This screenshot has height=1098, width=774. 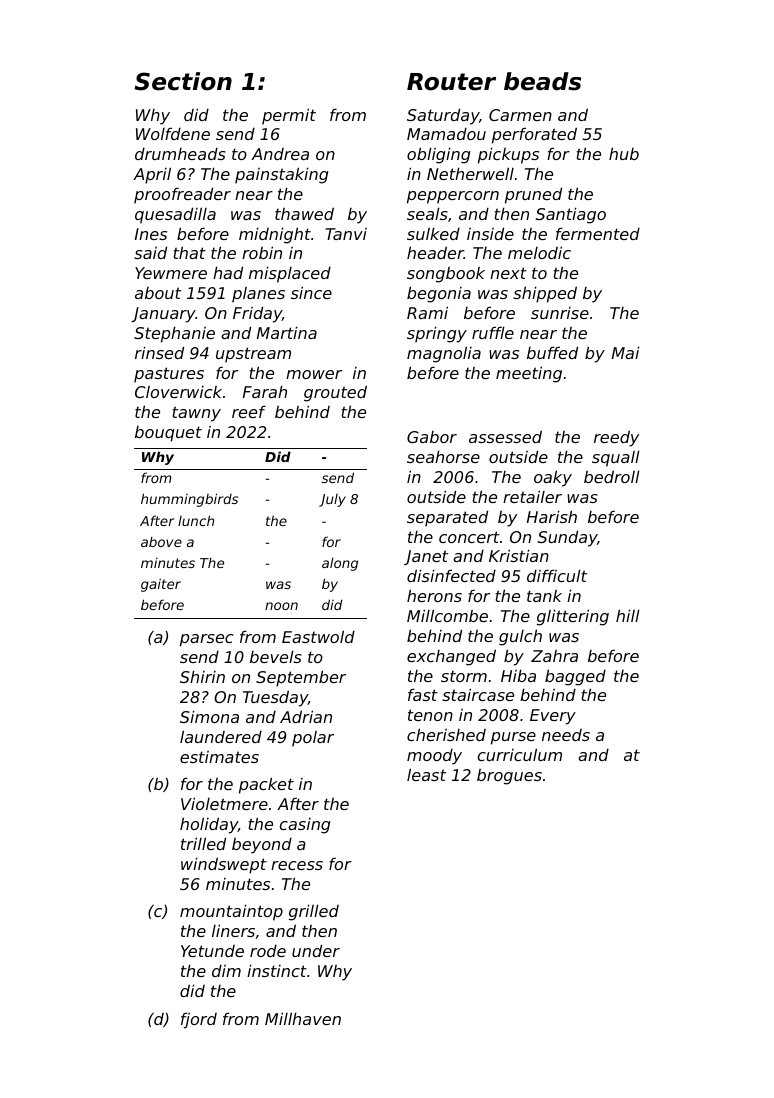 I want to click on fermented, so click(x=598, y=233).
